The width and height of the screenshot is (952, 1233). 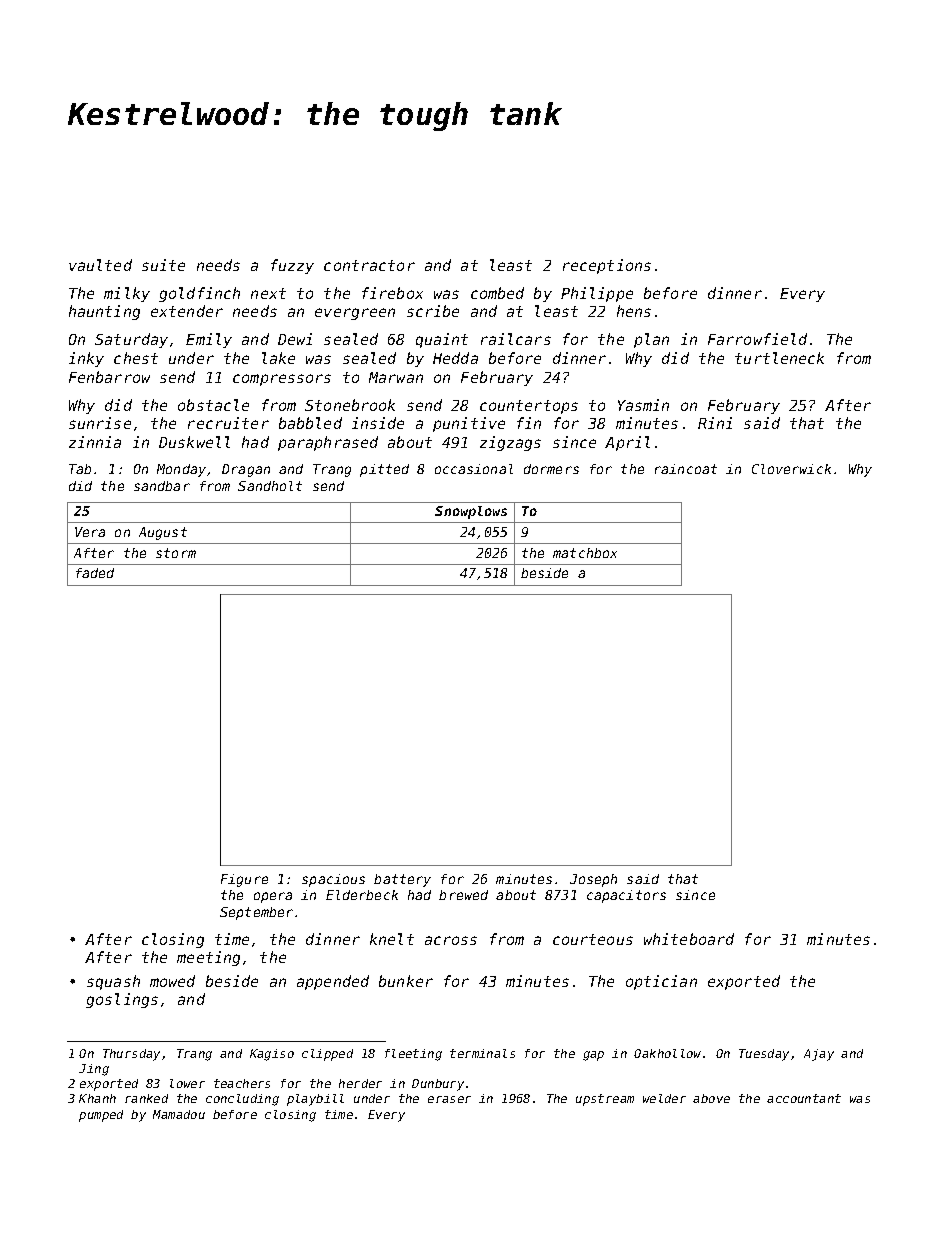 What do you see at coordinates (626, 896) in the screenshot?
I see `capacitors` at bounding box center [626, 896].
